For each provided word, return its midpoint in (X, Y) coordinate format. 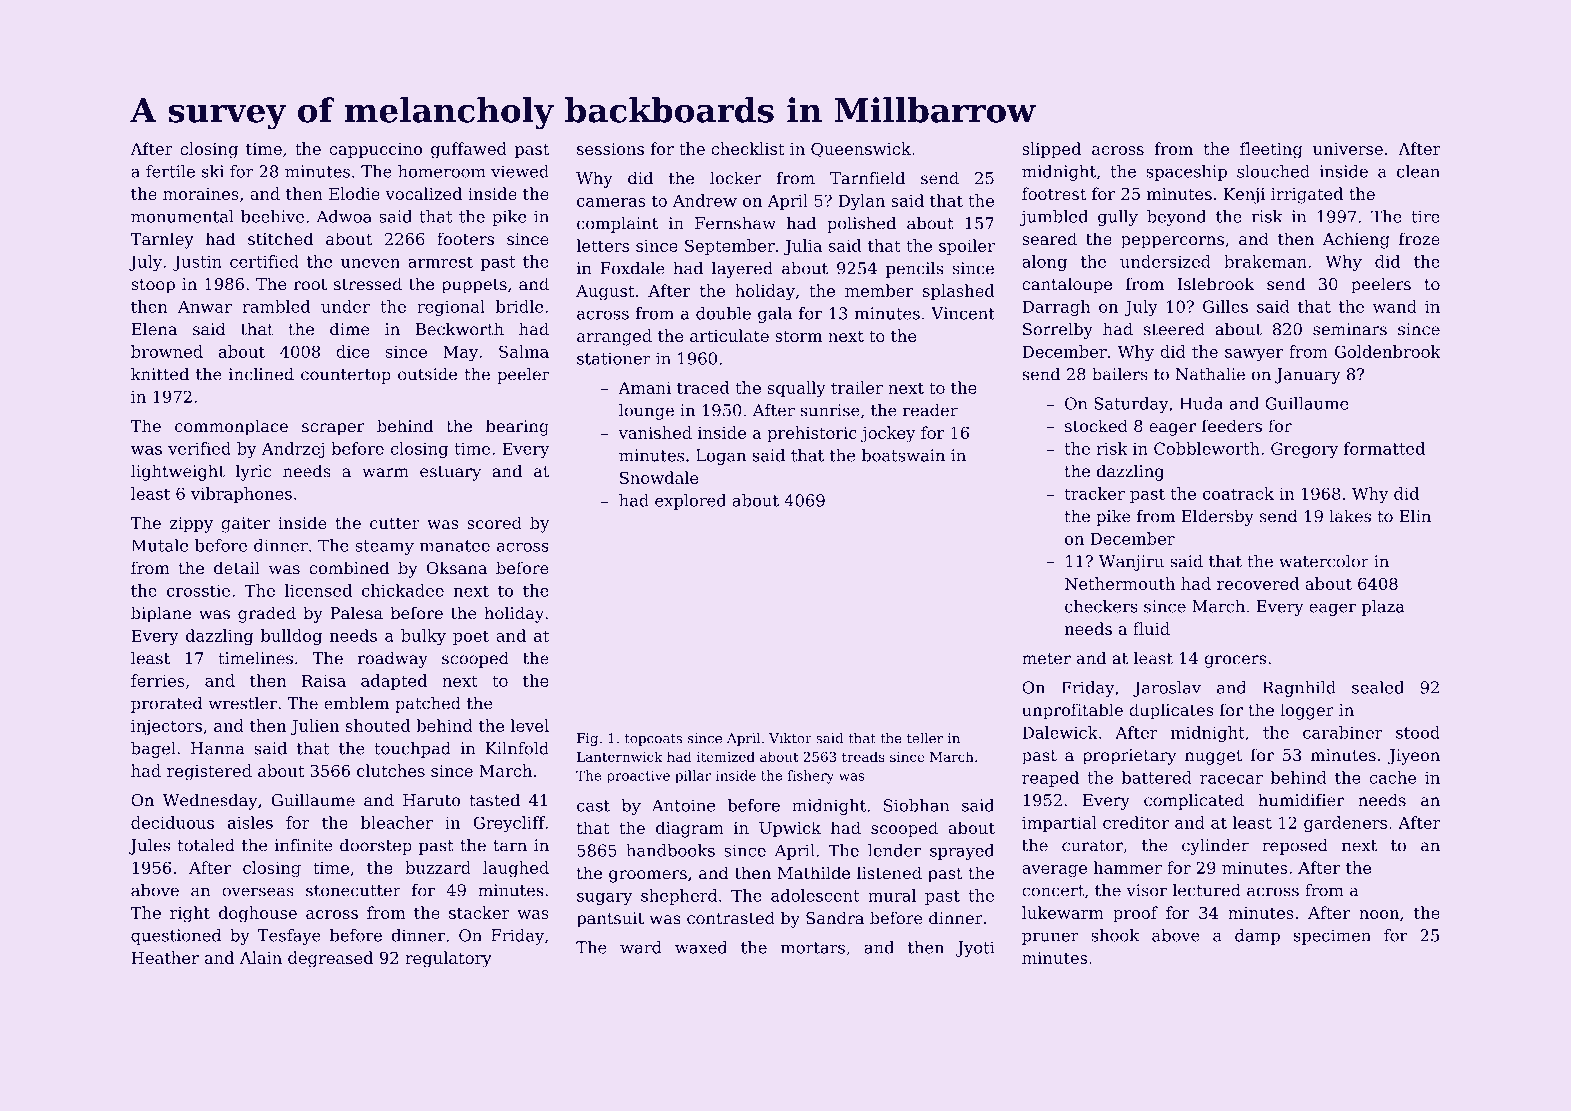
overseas (258, 892)
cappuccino (375, 150)
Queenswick (861, 150)
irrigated (1307, 195)
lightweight (178, 472)
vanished (655, 432)
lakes (1350, 516)
